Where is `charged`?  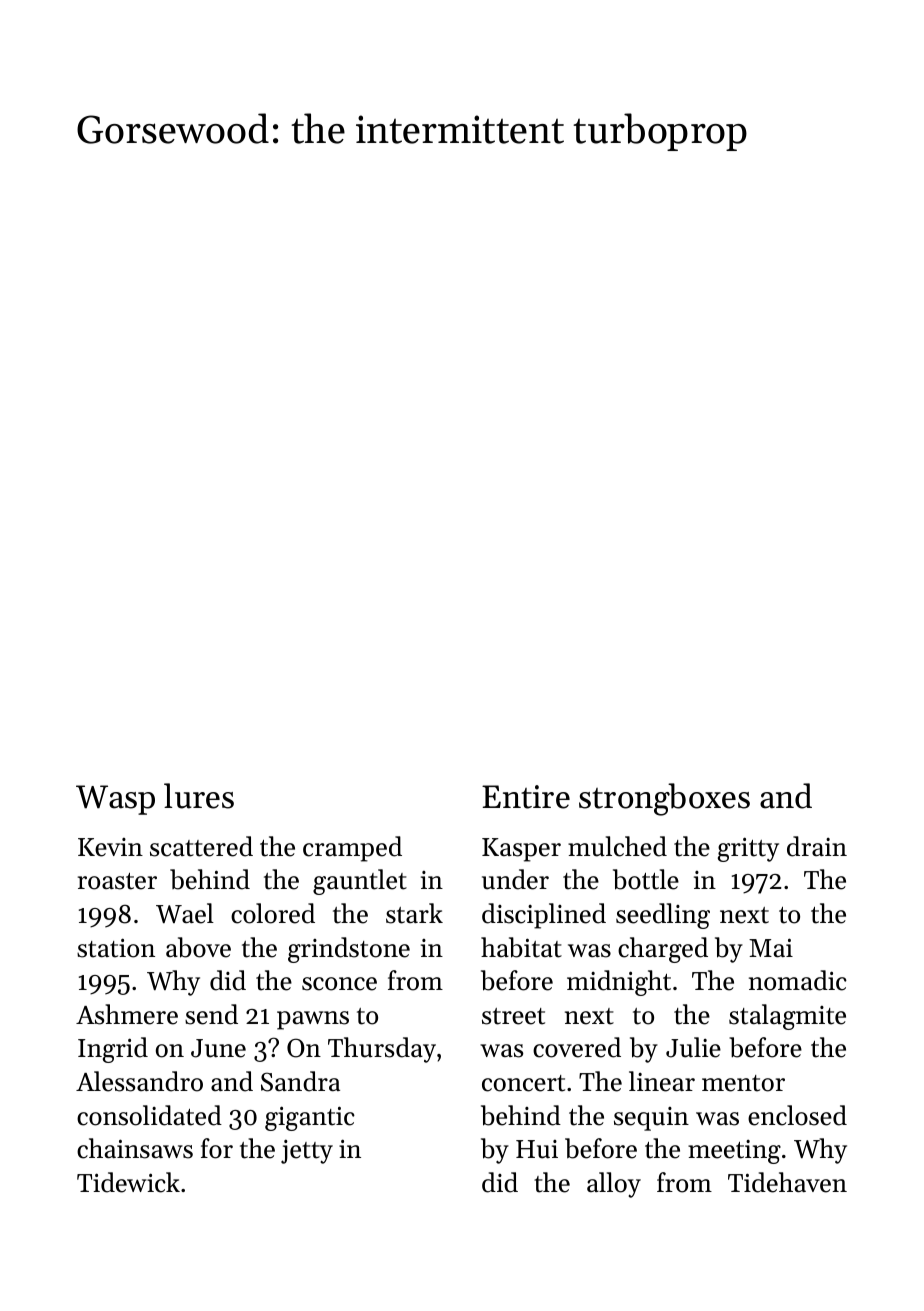 charged is located at coordinates (663, 950).
